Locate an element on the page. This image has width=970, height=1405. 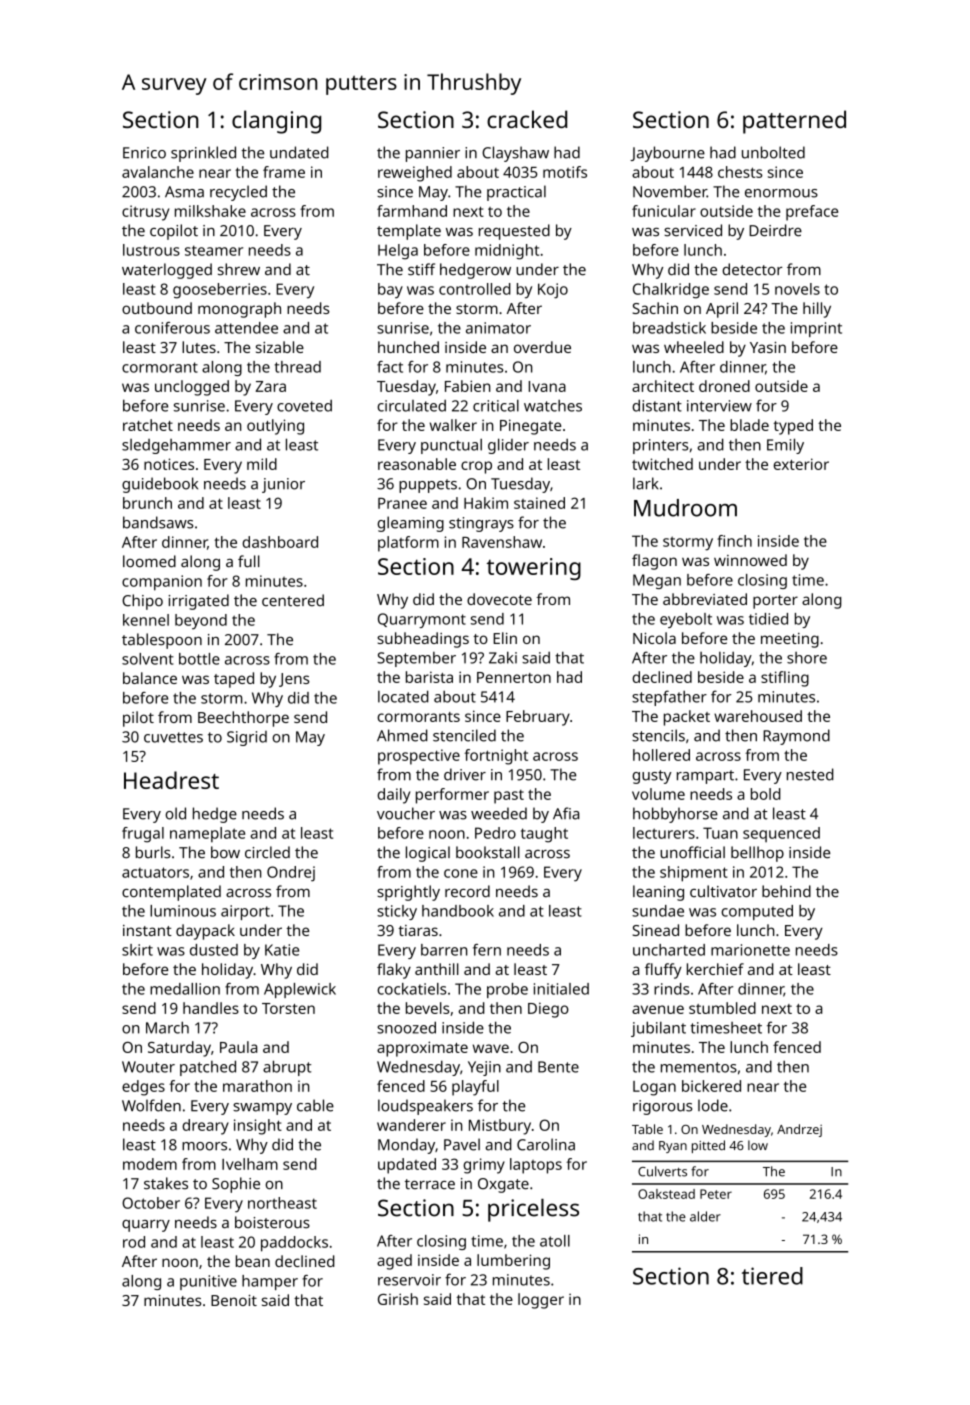
motifs is located at coordinates (565, 172).
